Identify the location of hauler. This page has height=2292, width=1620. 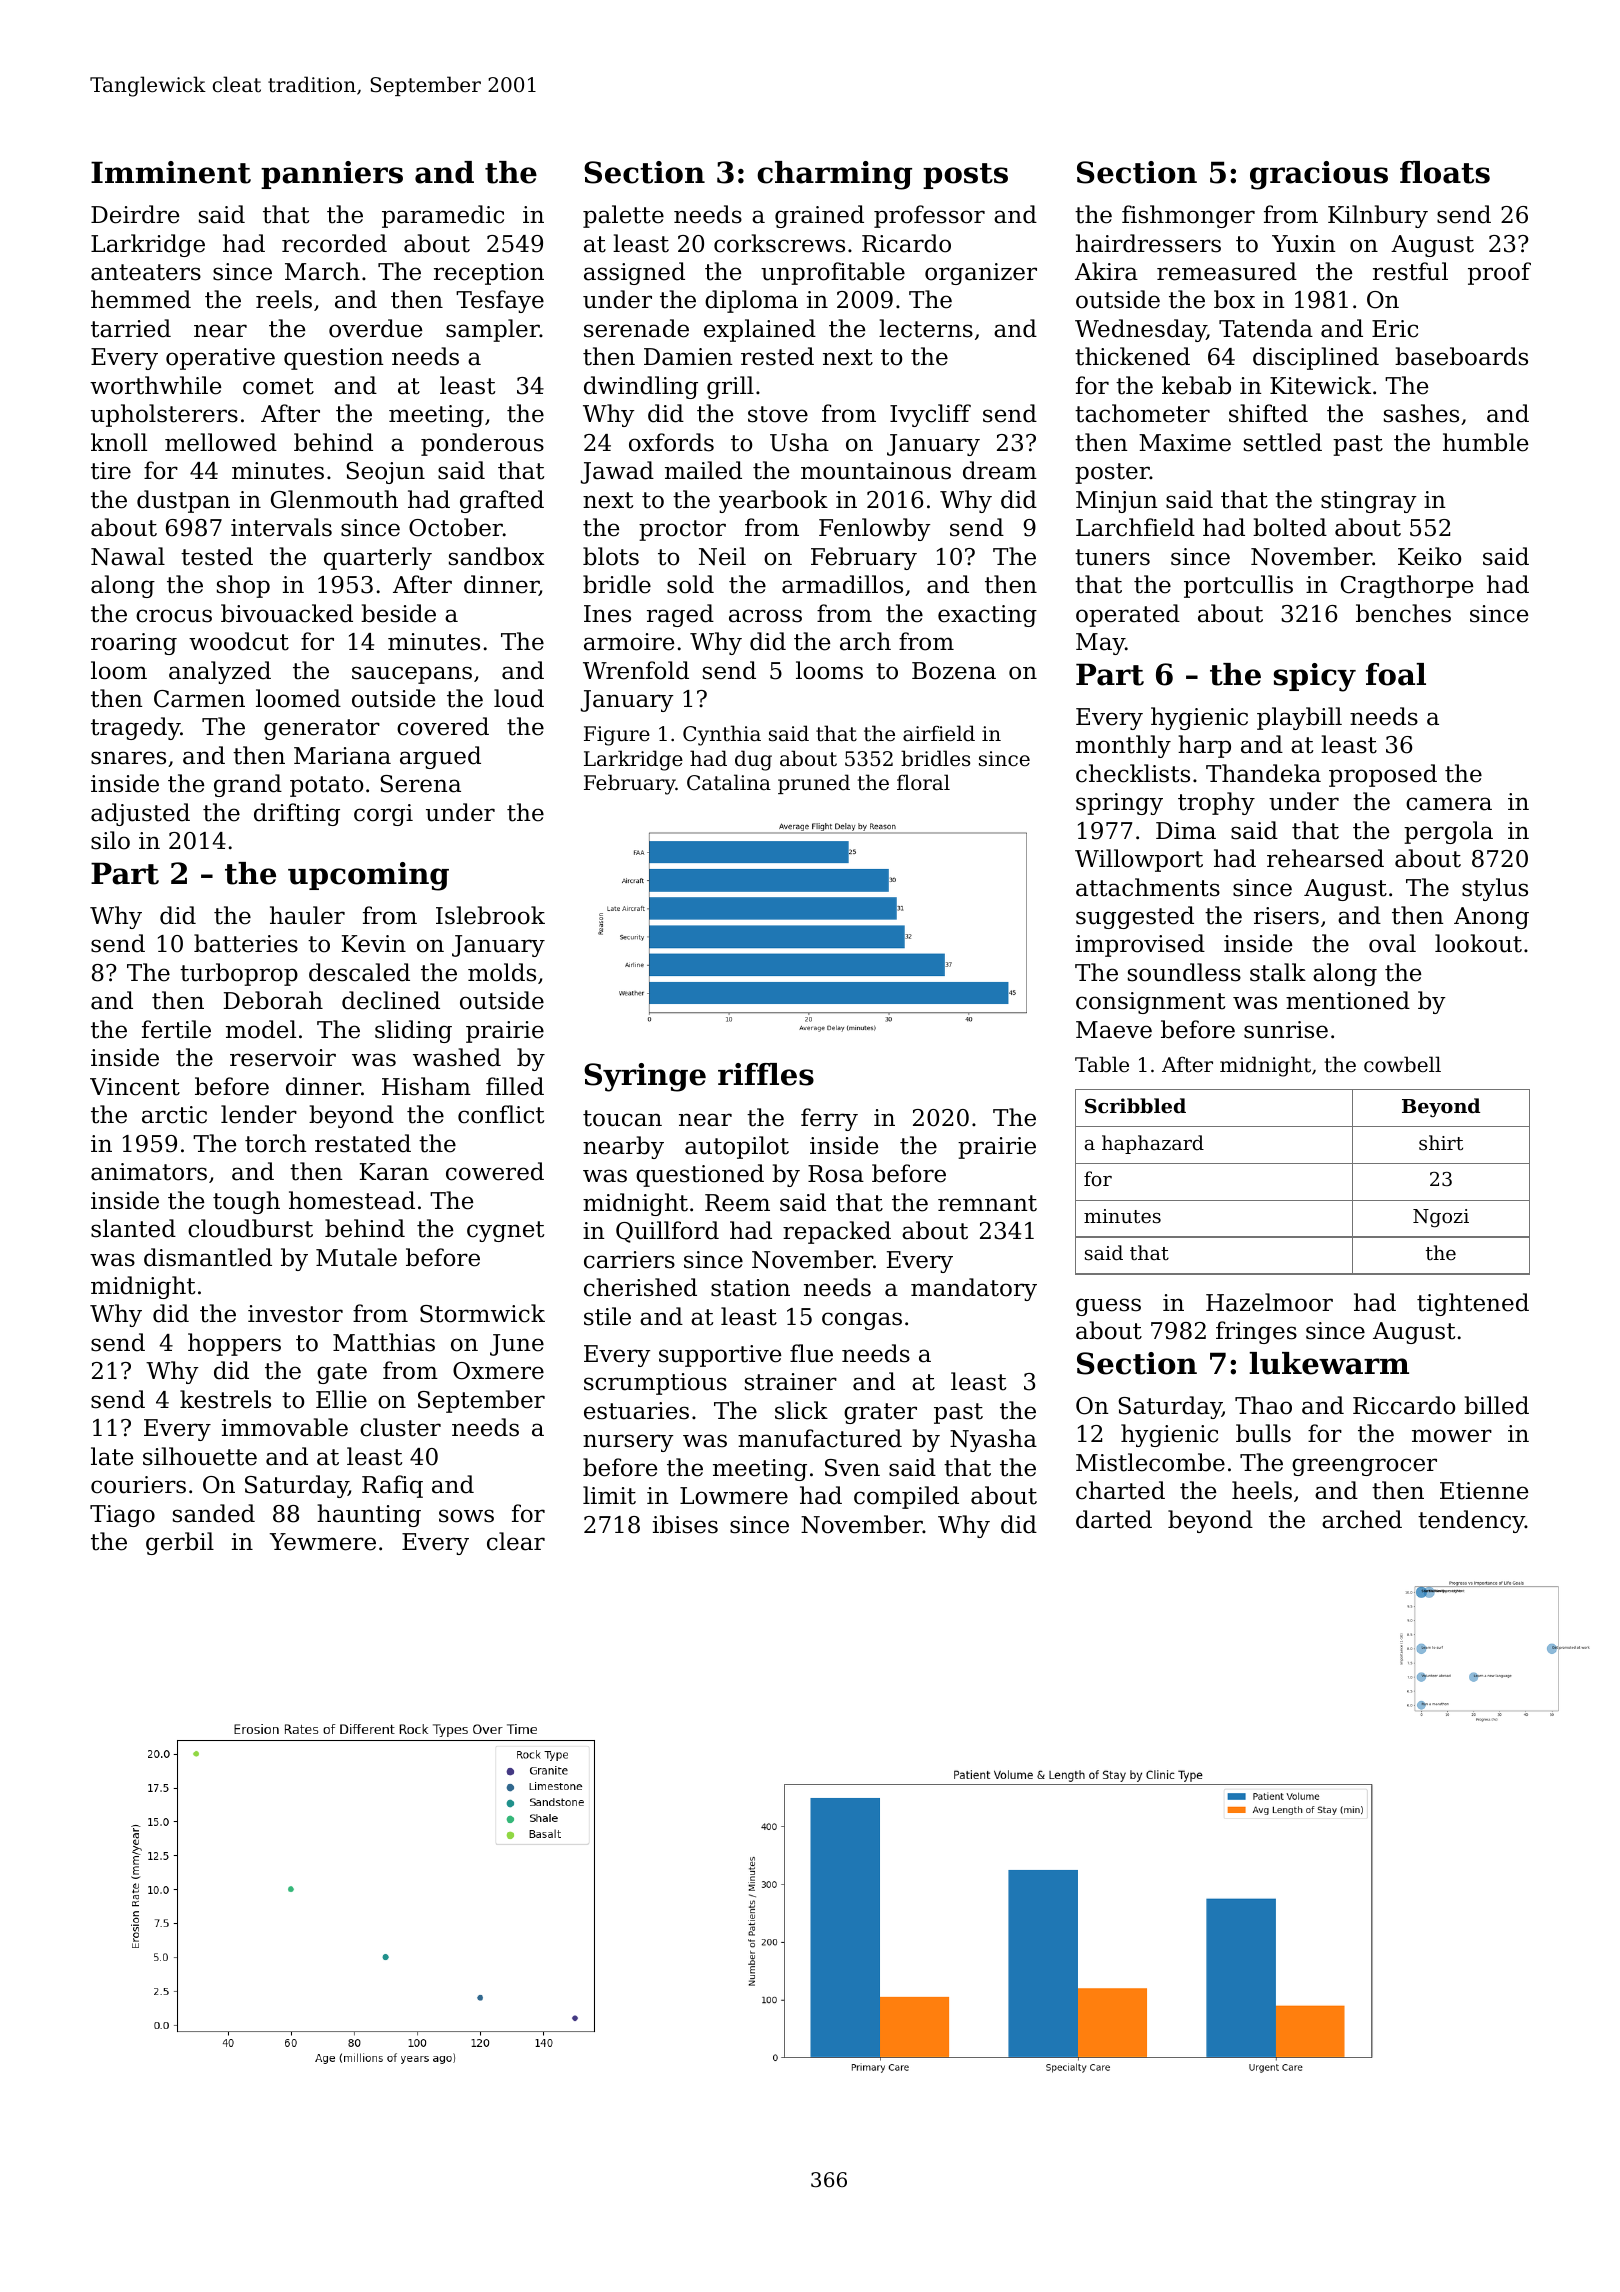
(307, 915).
